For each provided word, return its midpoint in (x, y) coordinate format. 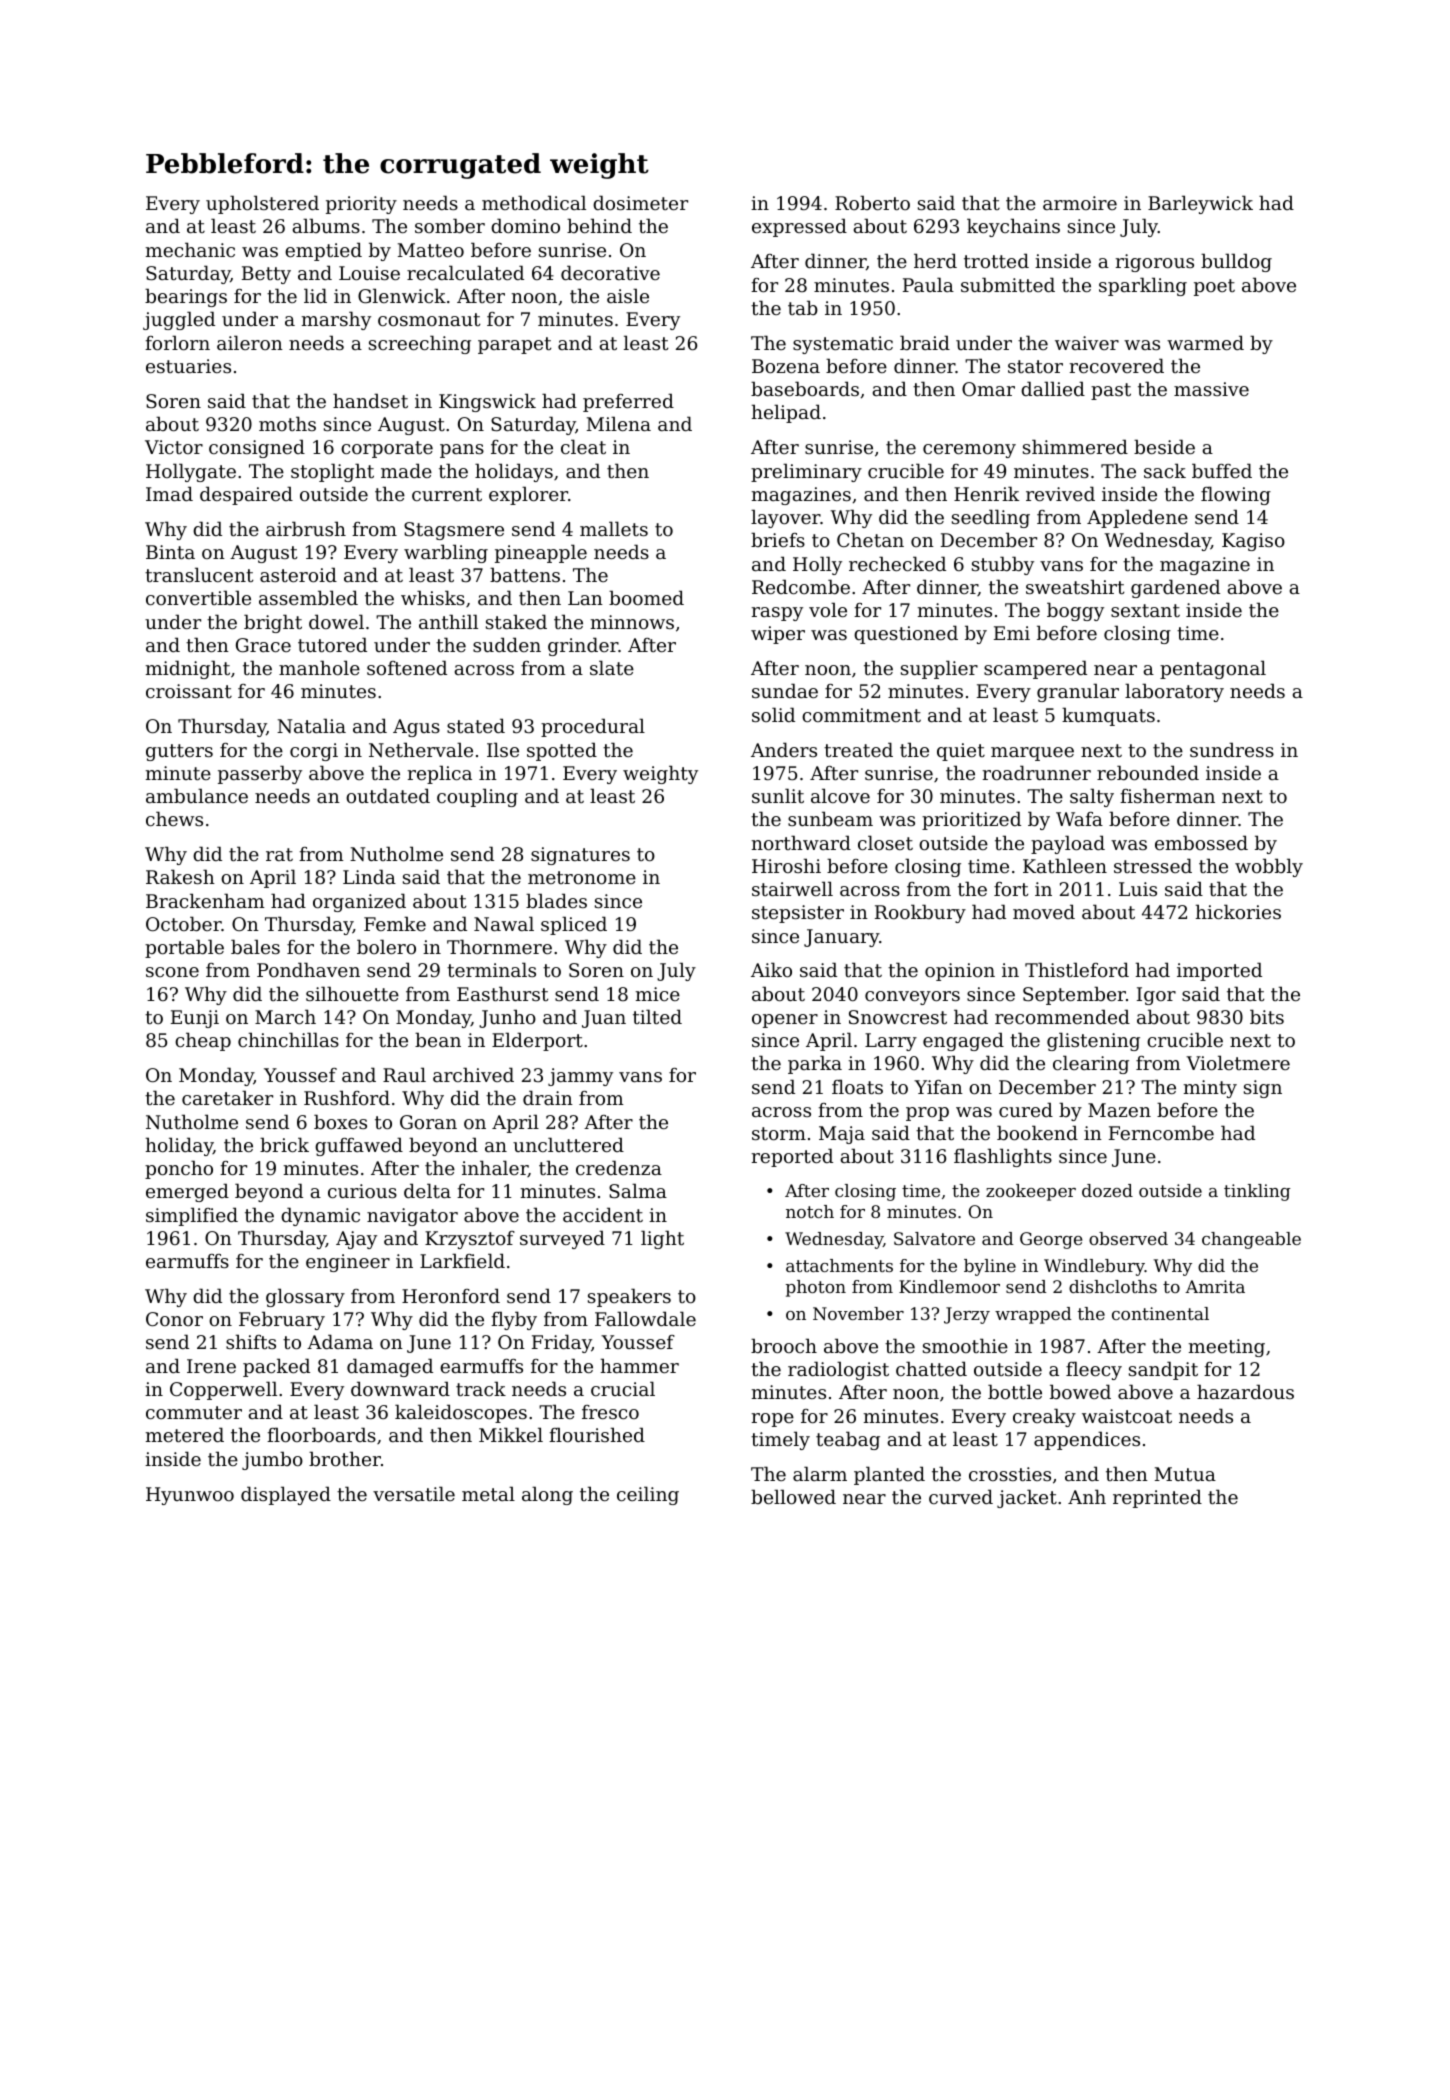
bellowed (793, 1496)
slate (612, 667)
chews (174, 818)
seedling (991, 518)
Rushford (347, 1097)
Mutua (1185, 1474)
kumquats (1108, 716)
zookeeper (1031, 1192)
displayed (286, 1495)
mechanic (190, 249)
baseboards (805, 388)
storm (779, 1133)
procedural (593, 727)
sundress (1232, 749)
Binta (170, 552)
